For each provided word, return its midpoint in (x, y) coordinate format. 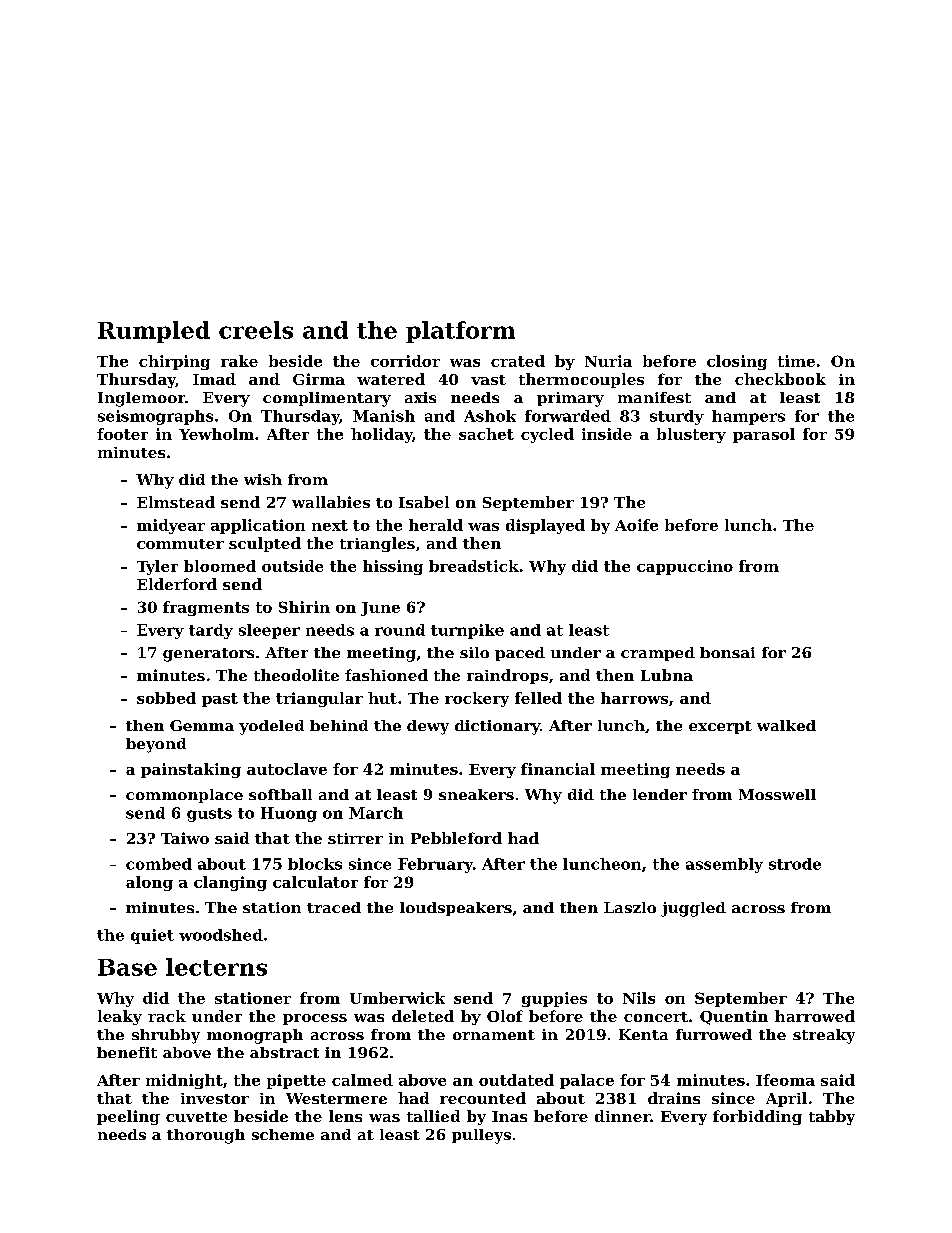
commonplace (184, 796)
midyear (171, 526)
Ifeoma (785, 1080)
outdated (516, 1080)
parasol (764, 435)
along (149, 883)
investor (215, 1098)
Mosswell (777, 794)
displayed (545, 526)
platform (460, 332)
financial (558, 769)
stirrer (355, 838)
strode (795, 864)
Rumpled (154, 332)
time (796, 361)
